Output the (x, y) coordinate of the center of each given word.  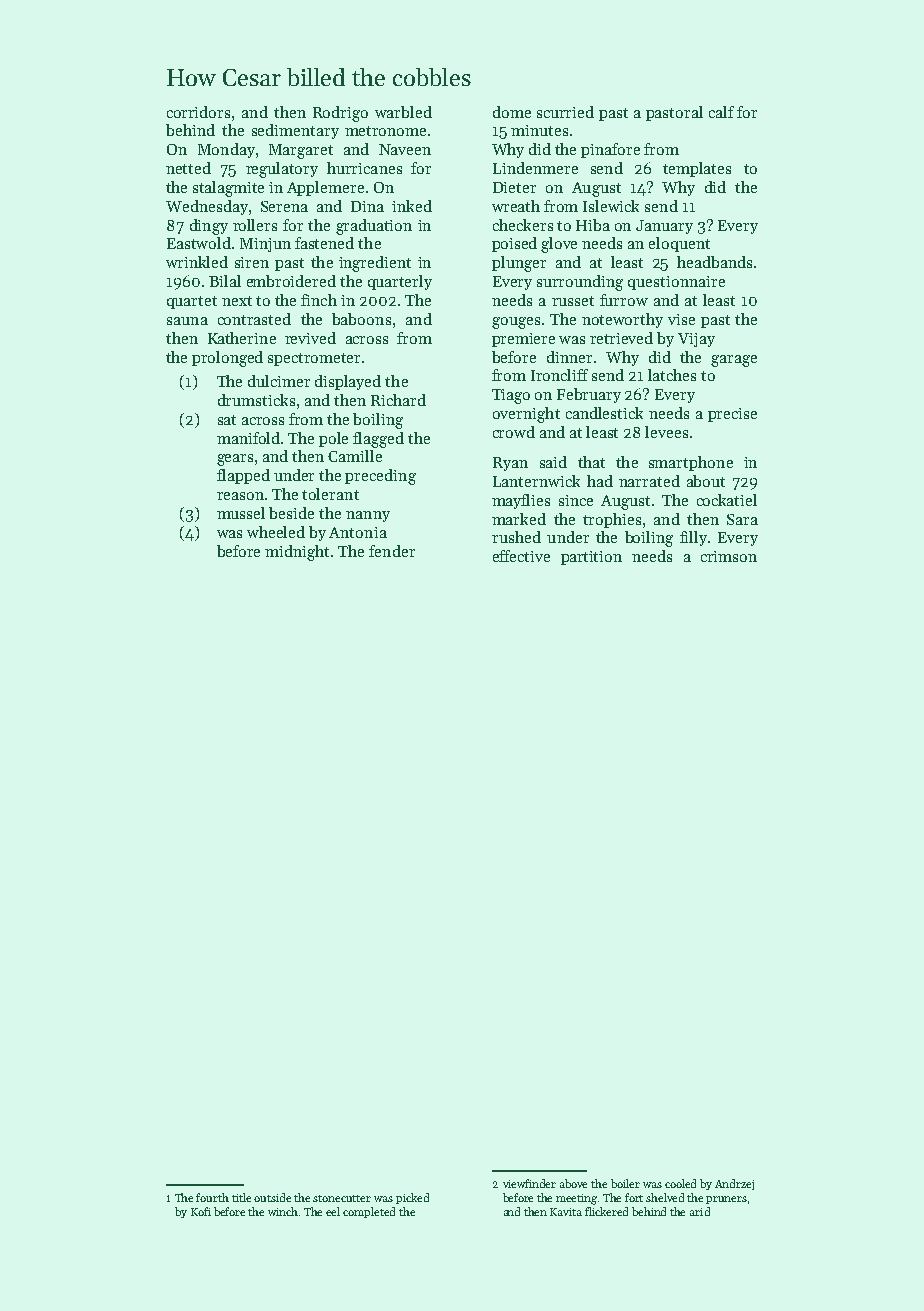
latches (672, 375)
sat (227, 420)
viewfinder (529, 1183)
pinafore (610, 150)
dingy (209, 227)
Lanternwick (536, 481)
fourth (212, 1197)
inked (412, 206)
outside (272, 1197)
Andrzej (734, 1184)
